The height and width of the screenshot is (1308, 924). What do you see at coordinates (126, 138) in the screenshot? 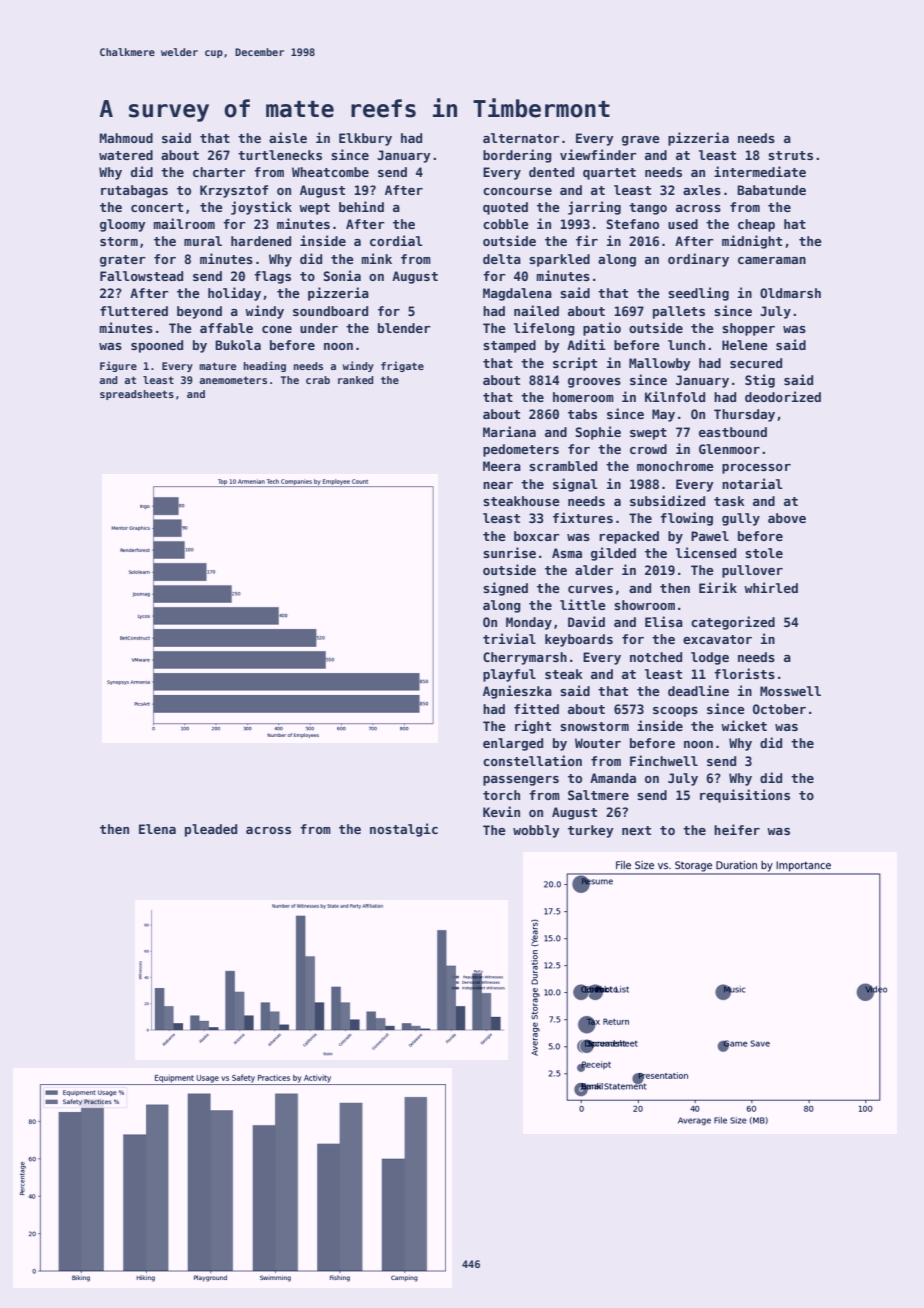
I see `Mahmoud` at bounding box center [126, 138].
